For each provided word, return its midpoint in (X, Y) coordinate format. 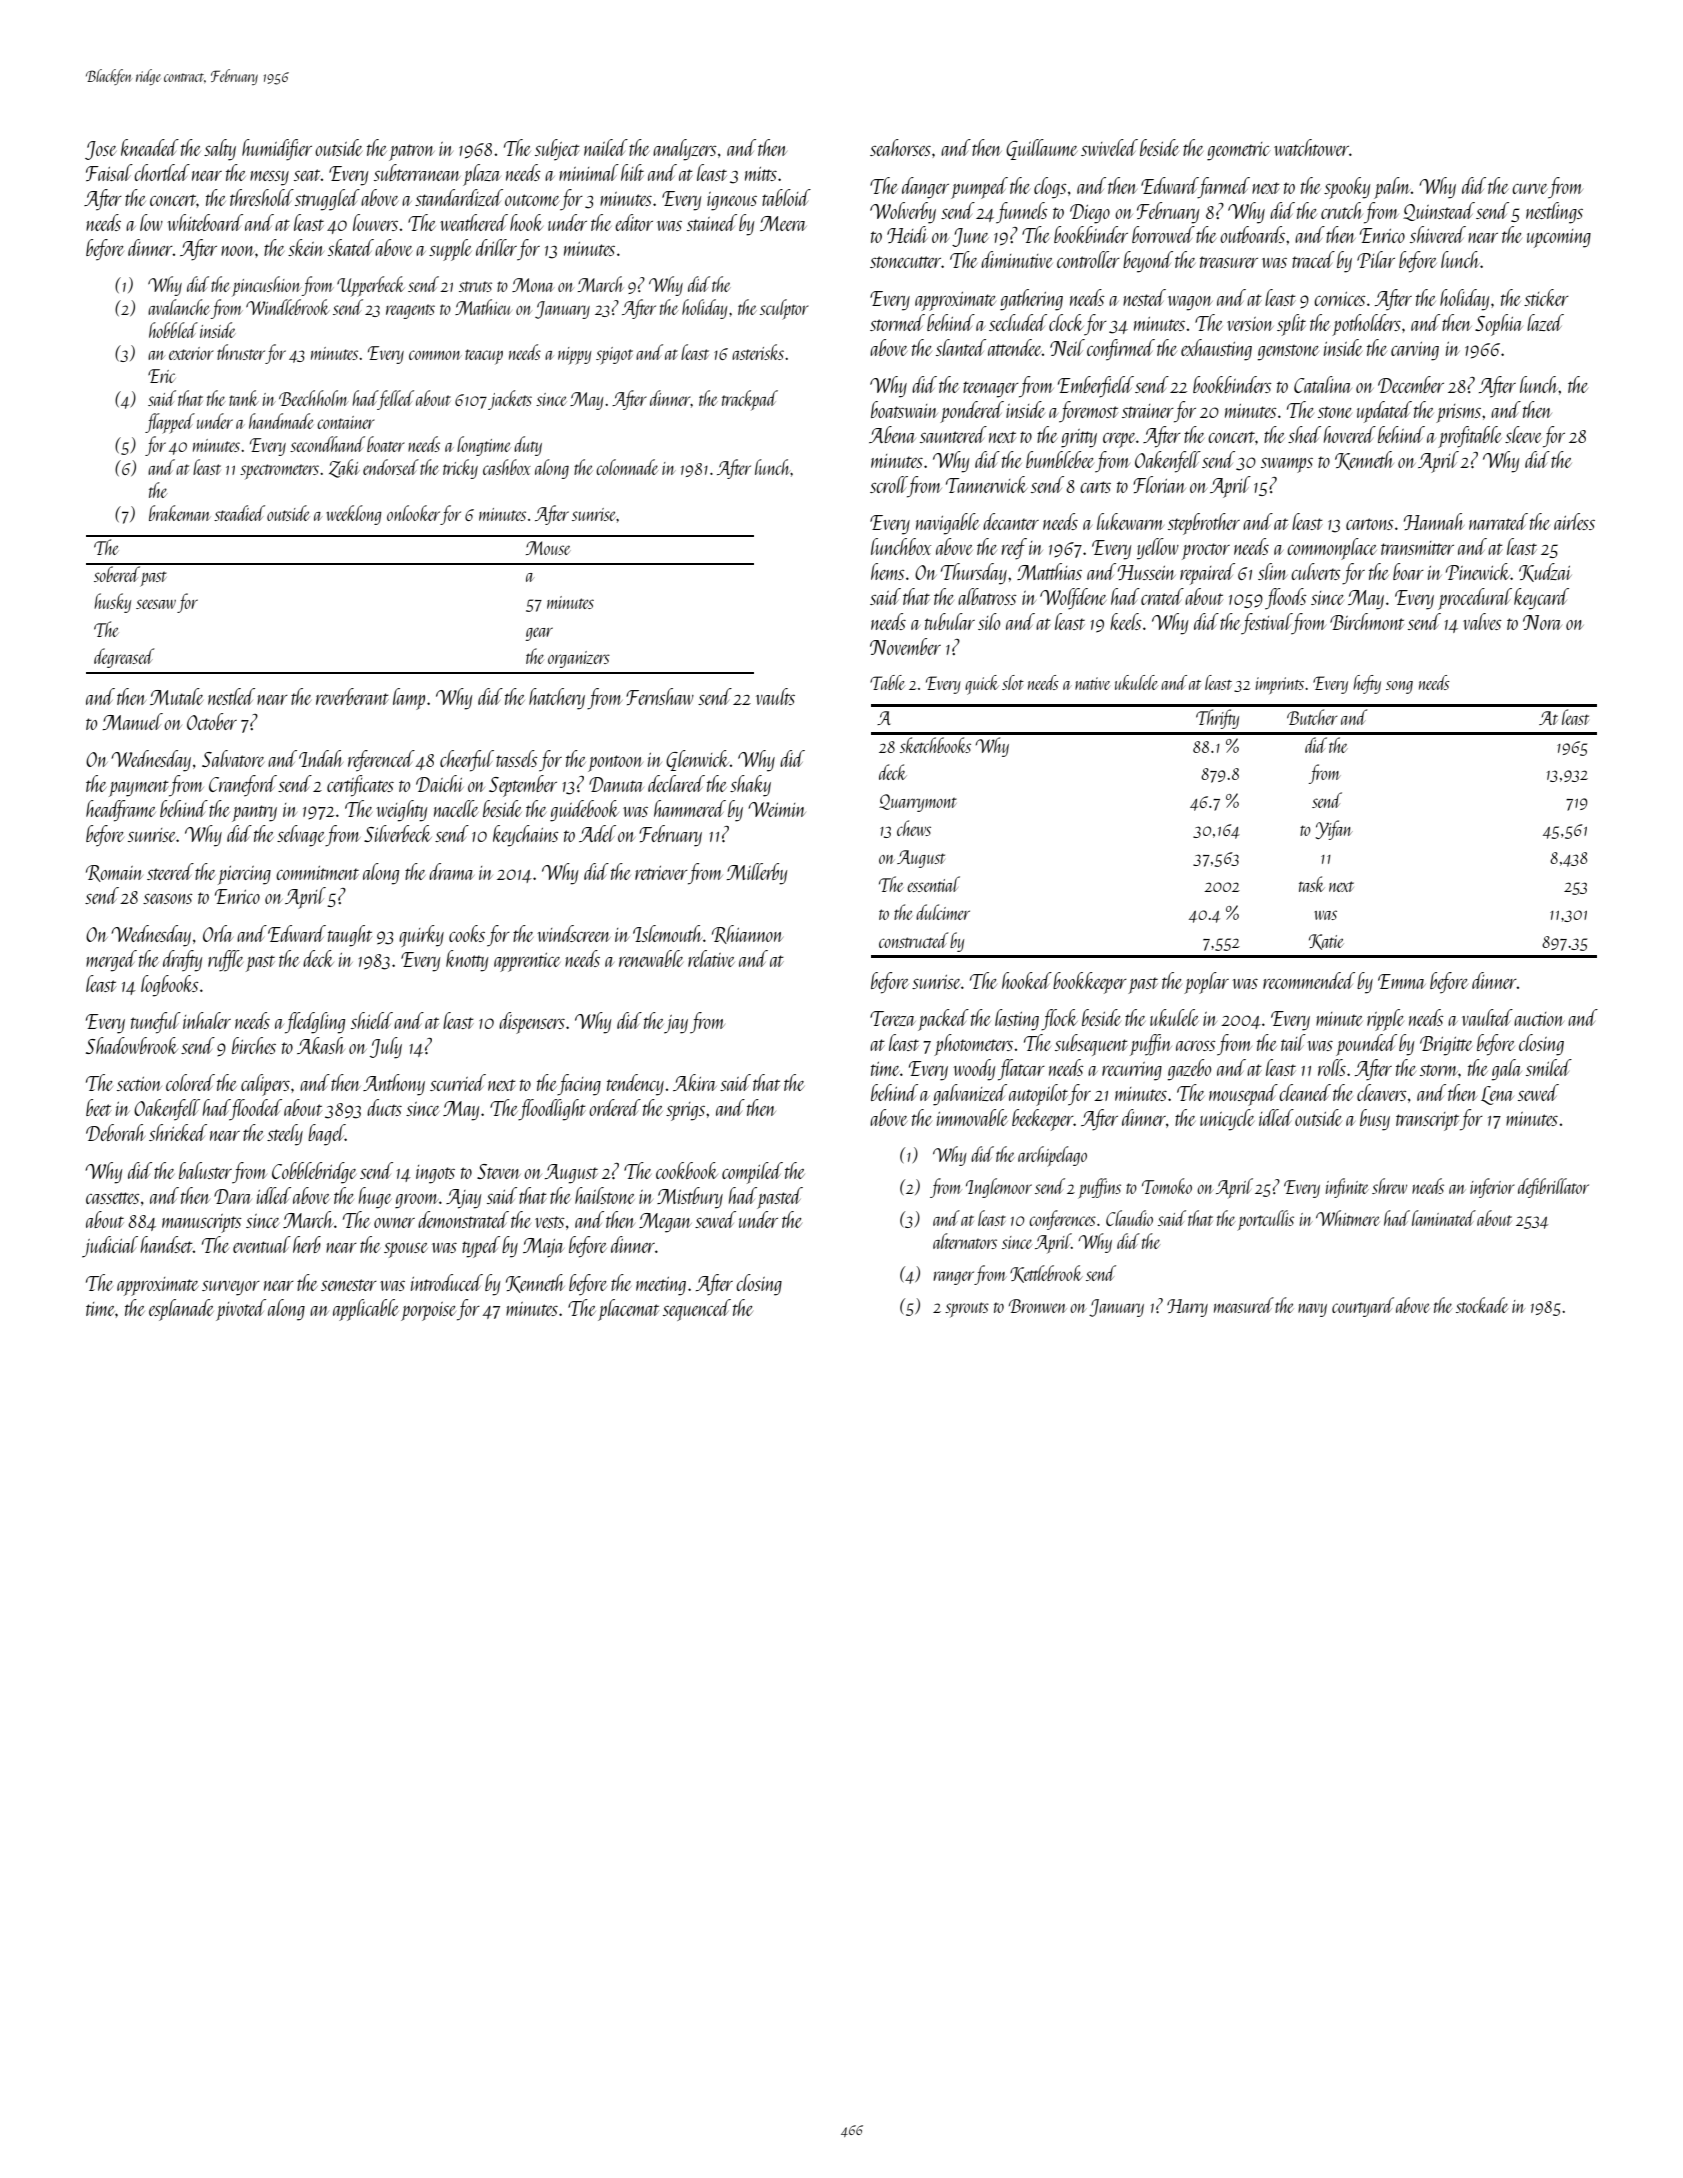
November (905, 646)
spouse (406, 1250)
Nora (1542, 622)
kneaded (150, 147)
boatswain (904, 409)
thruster (241, 352)
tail (1293, 1042)
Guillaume (1041, 149)
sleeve (1523, 434)
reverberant (352, 696)
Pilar (1376, 259)
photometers (973, 1045)
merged (111, 961)
